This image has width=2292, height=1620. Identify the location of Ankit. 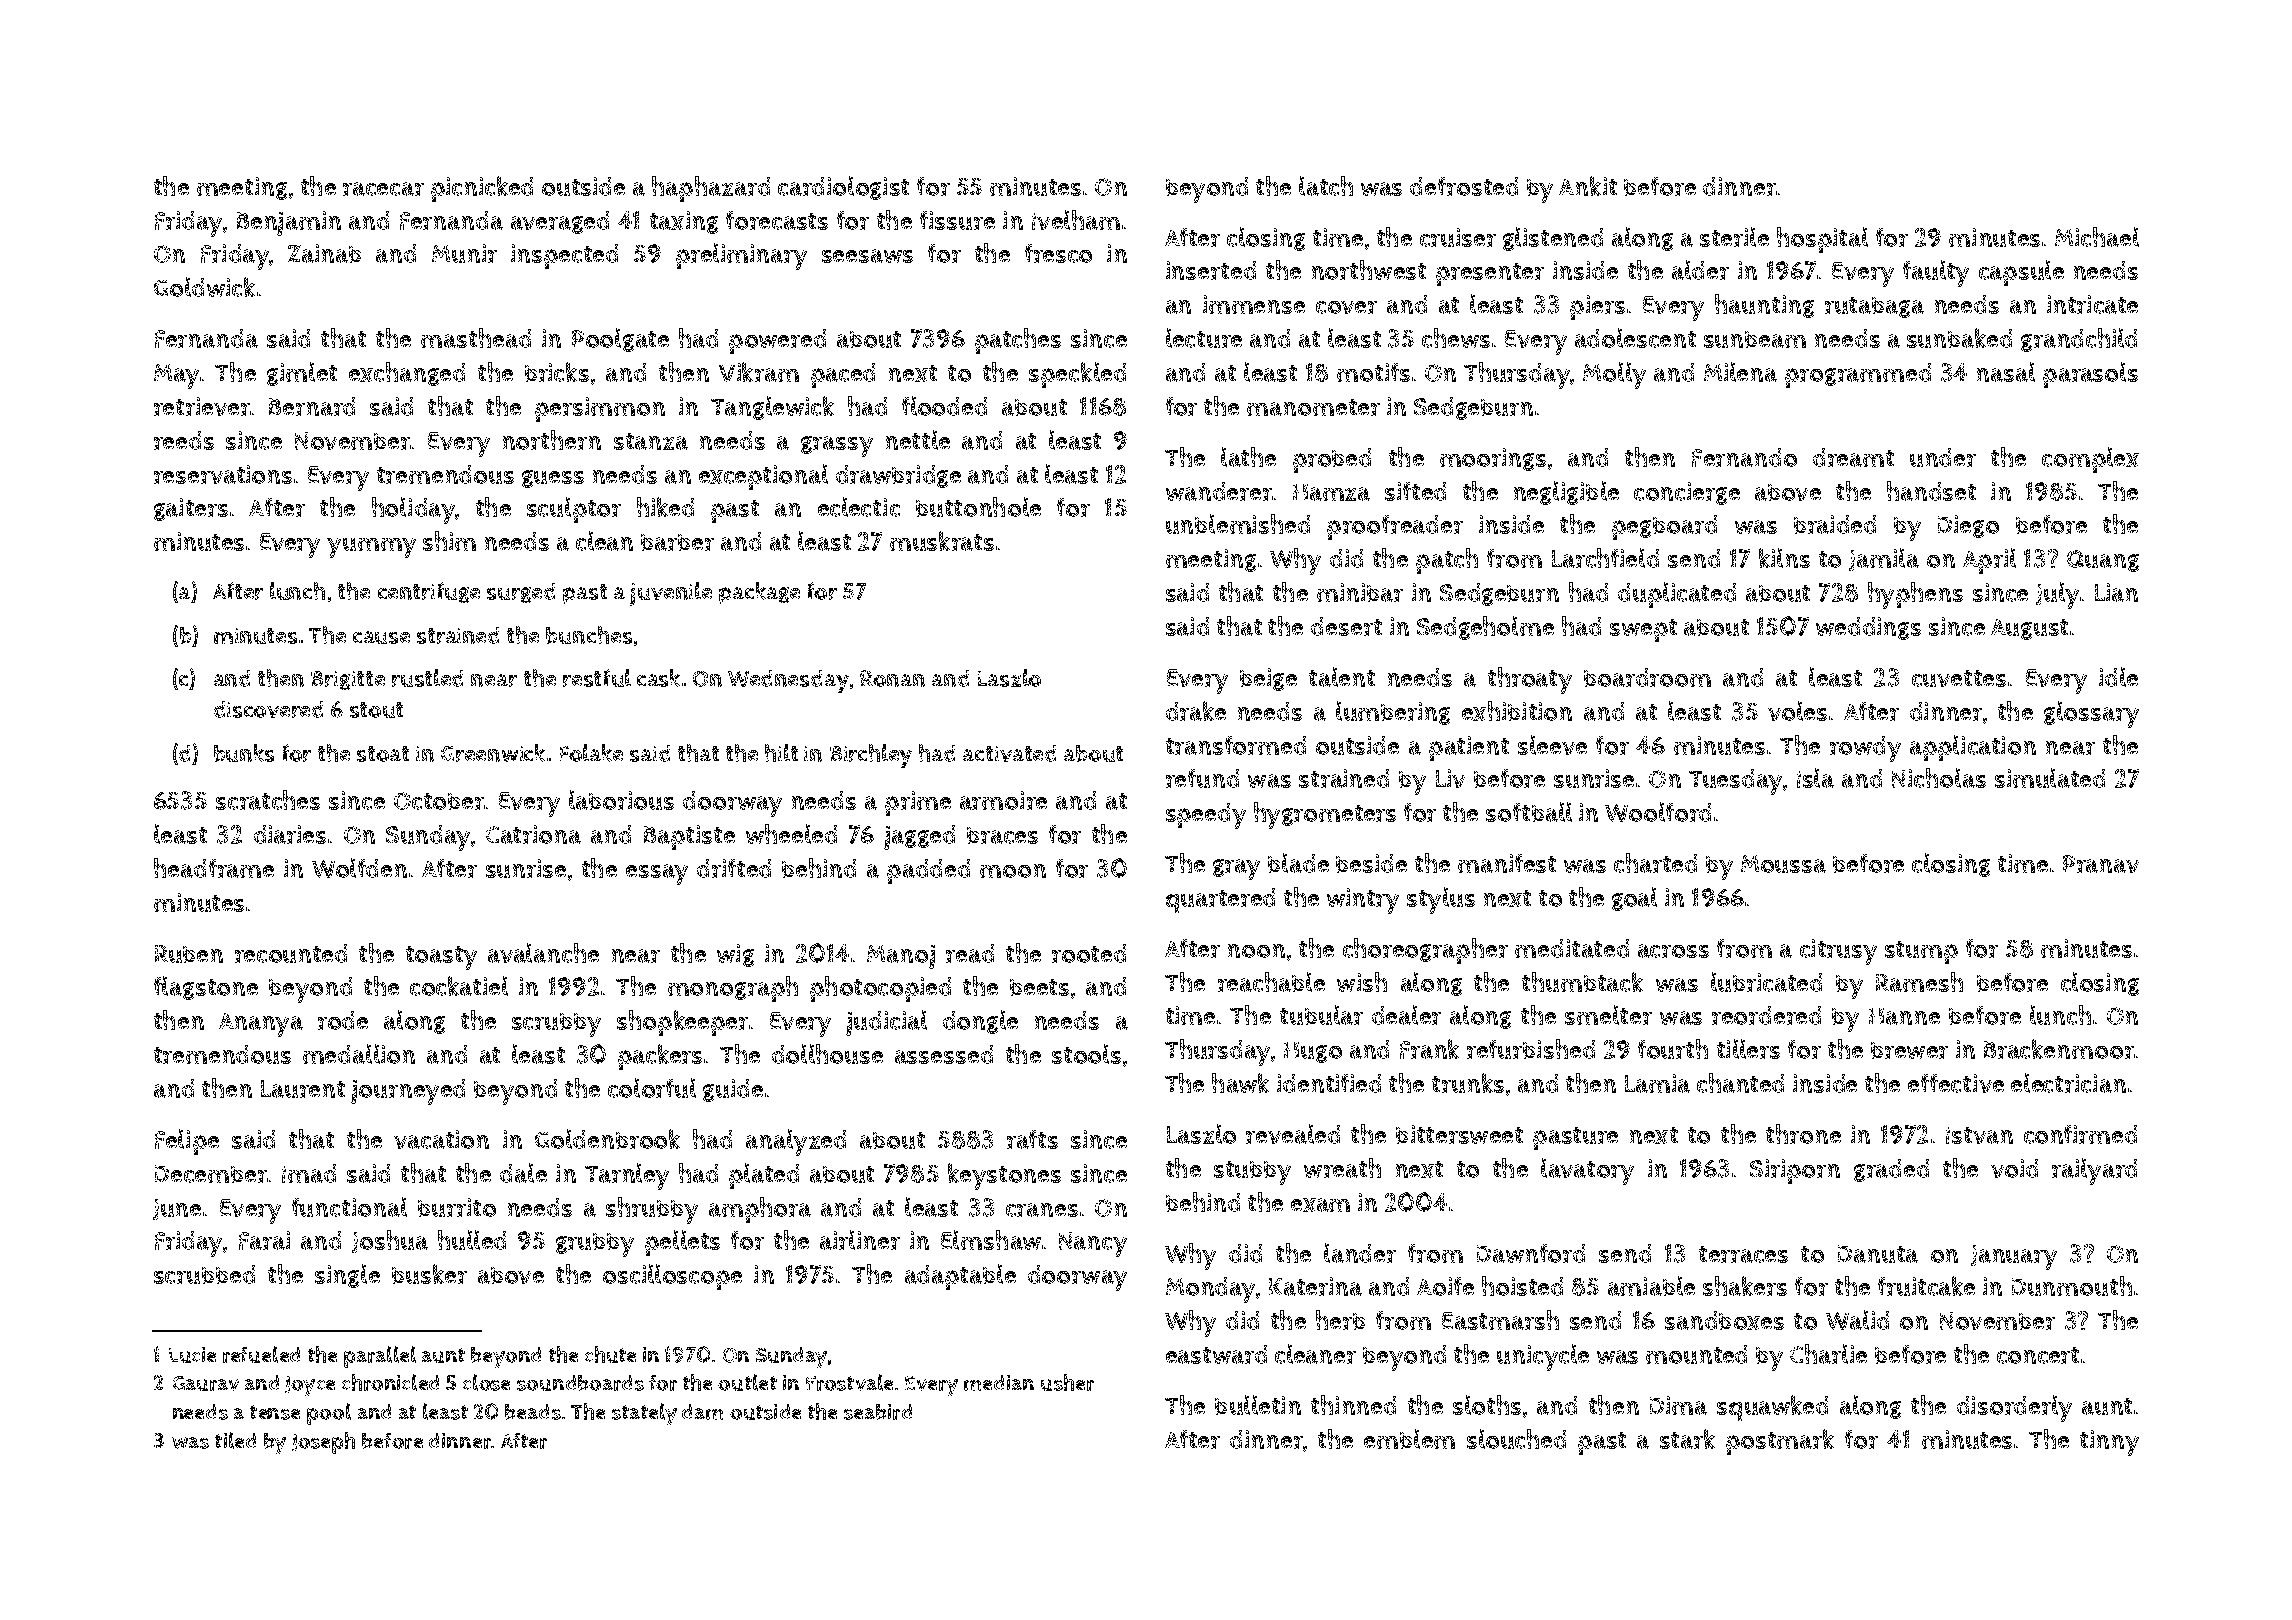
(1588, 186).
